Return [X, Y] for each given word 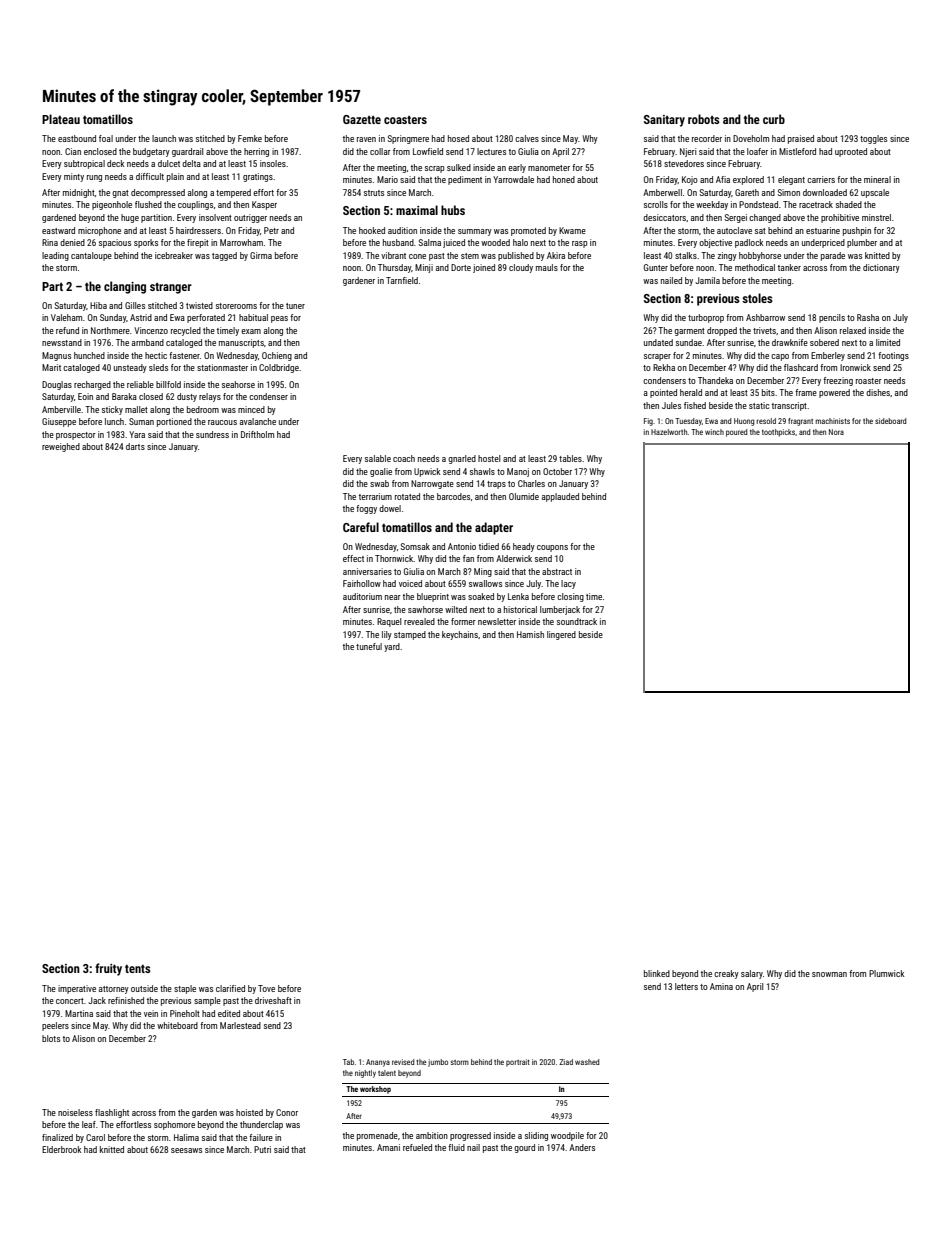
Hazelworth [669, 432]
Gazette [362, 119]
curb [774, 119]
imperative [77, 989]
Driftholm [257, 434]
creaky [726, 974]
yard [392, 647]
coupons [552, 548]
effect [353, 558]
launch [164, 138]
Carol [95, 1137]
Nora [836, 432]
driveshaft [273, 1000]
